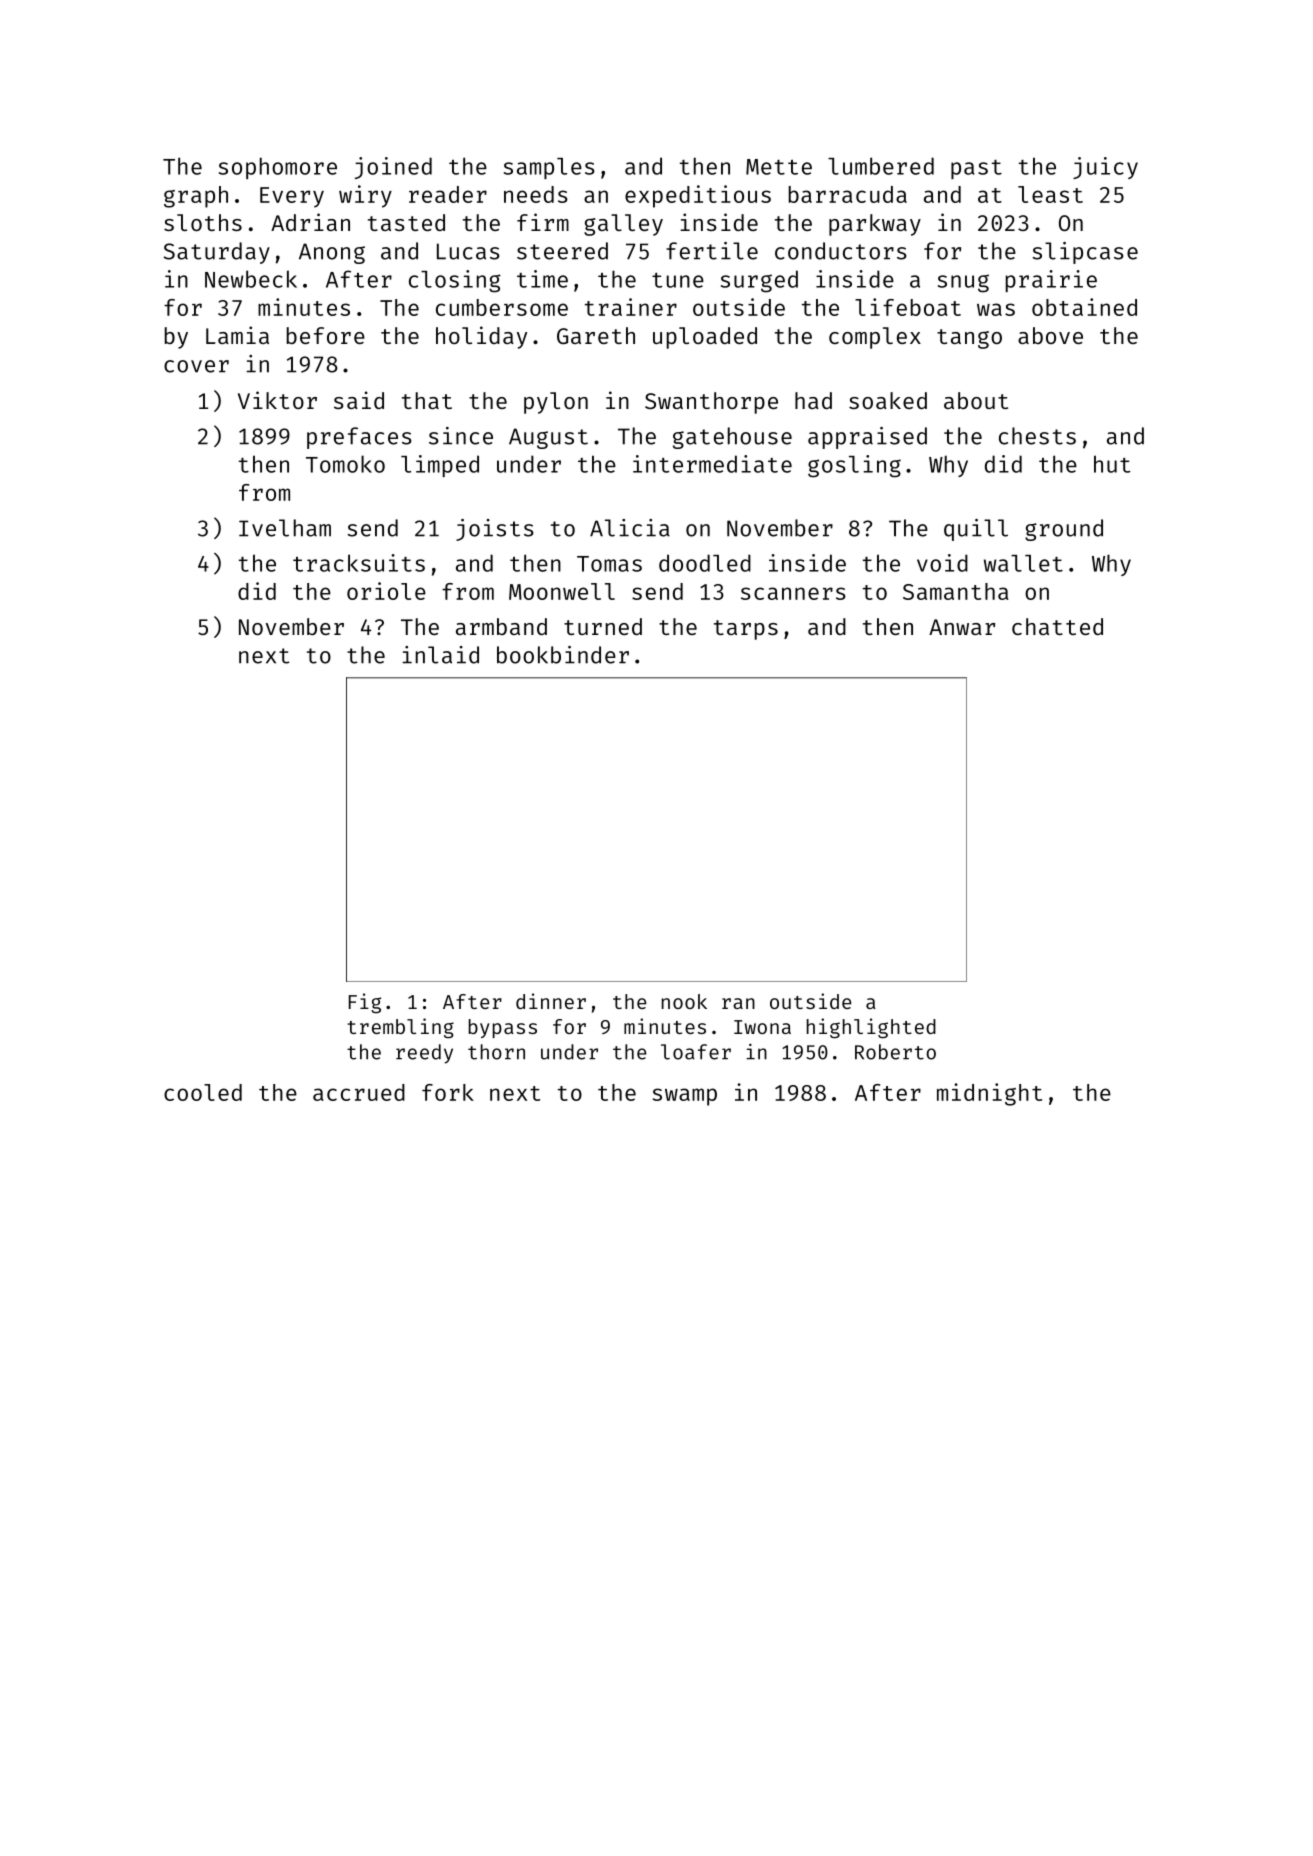 This page has height=1856, width=1313. What do you see at coordinates (1085, 253) in the page?
I see `slipcase` at bounding box center [1085, 253].
